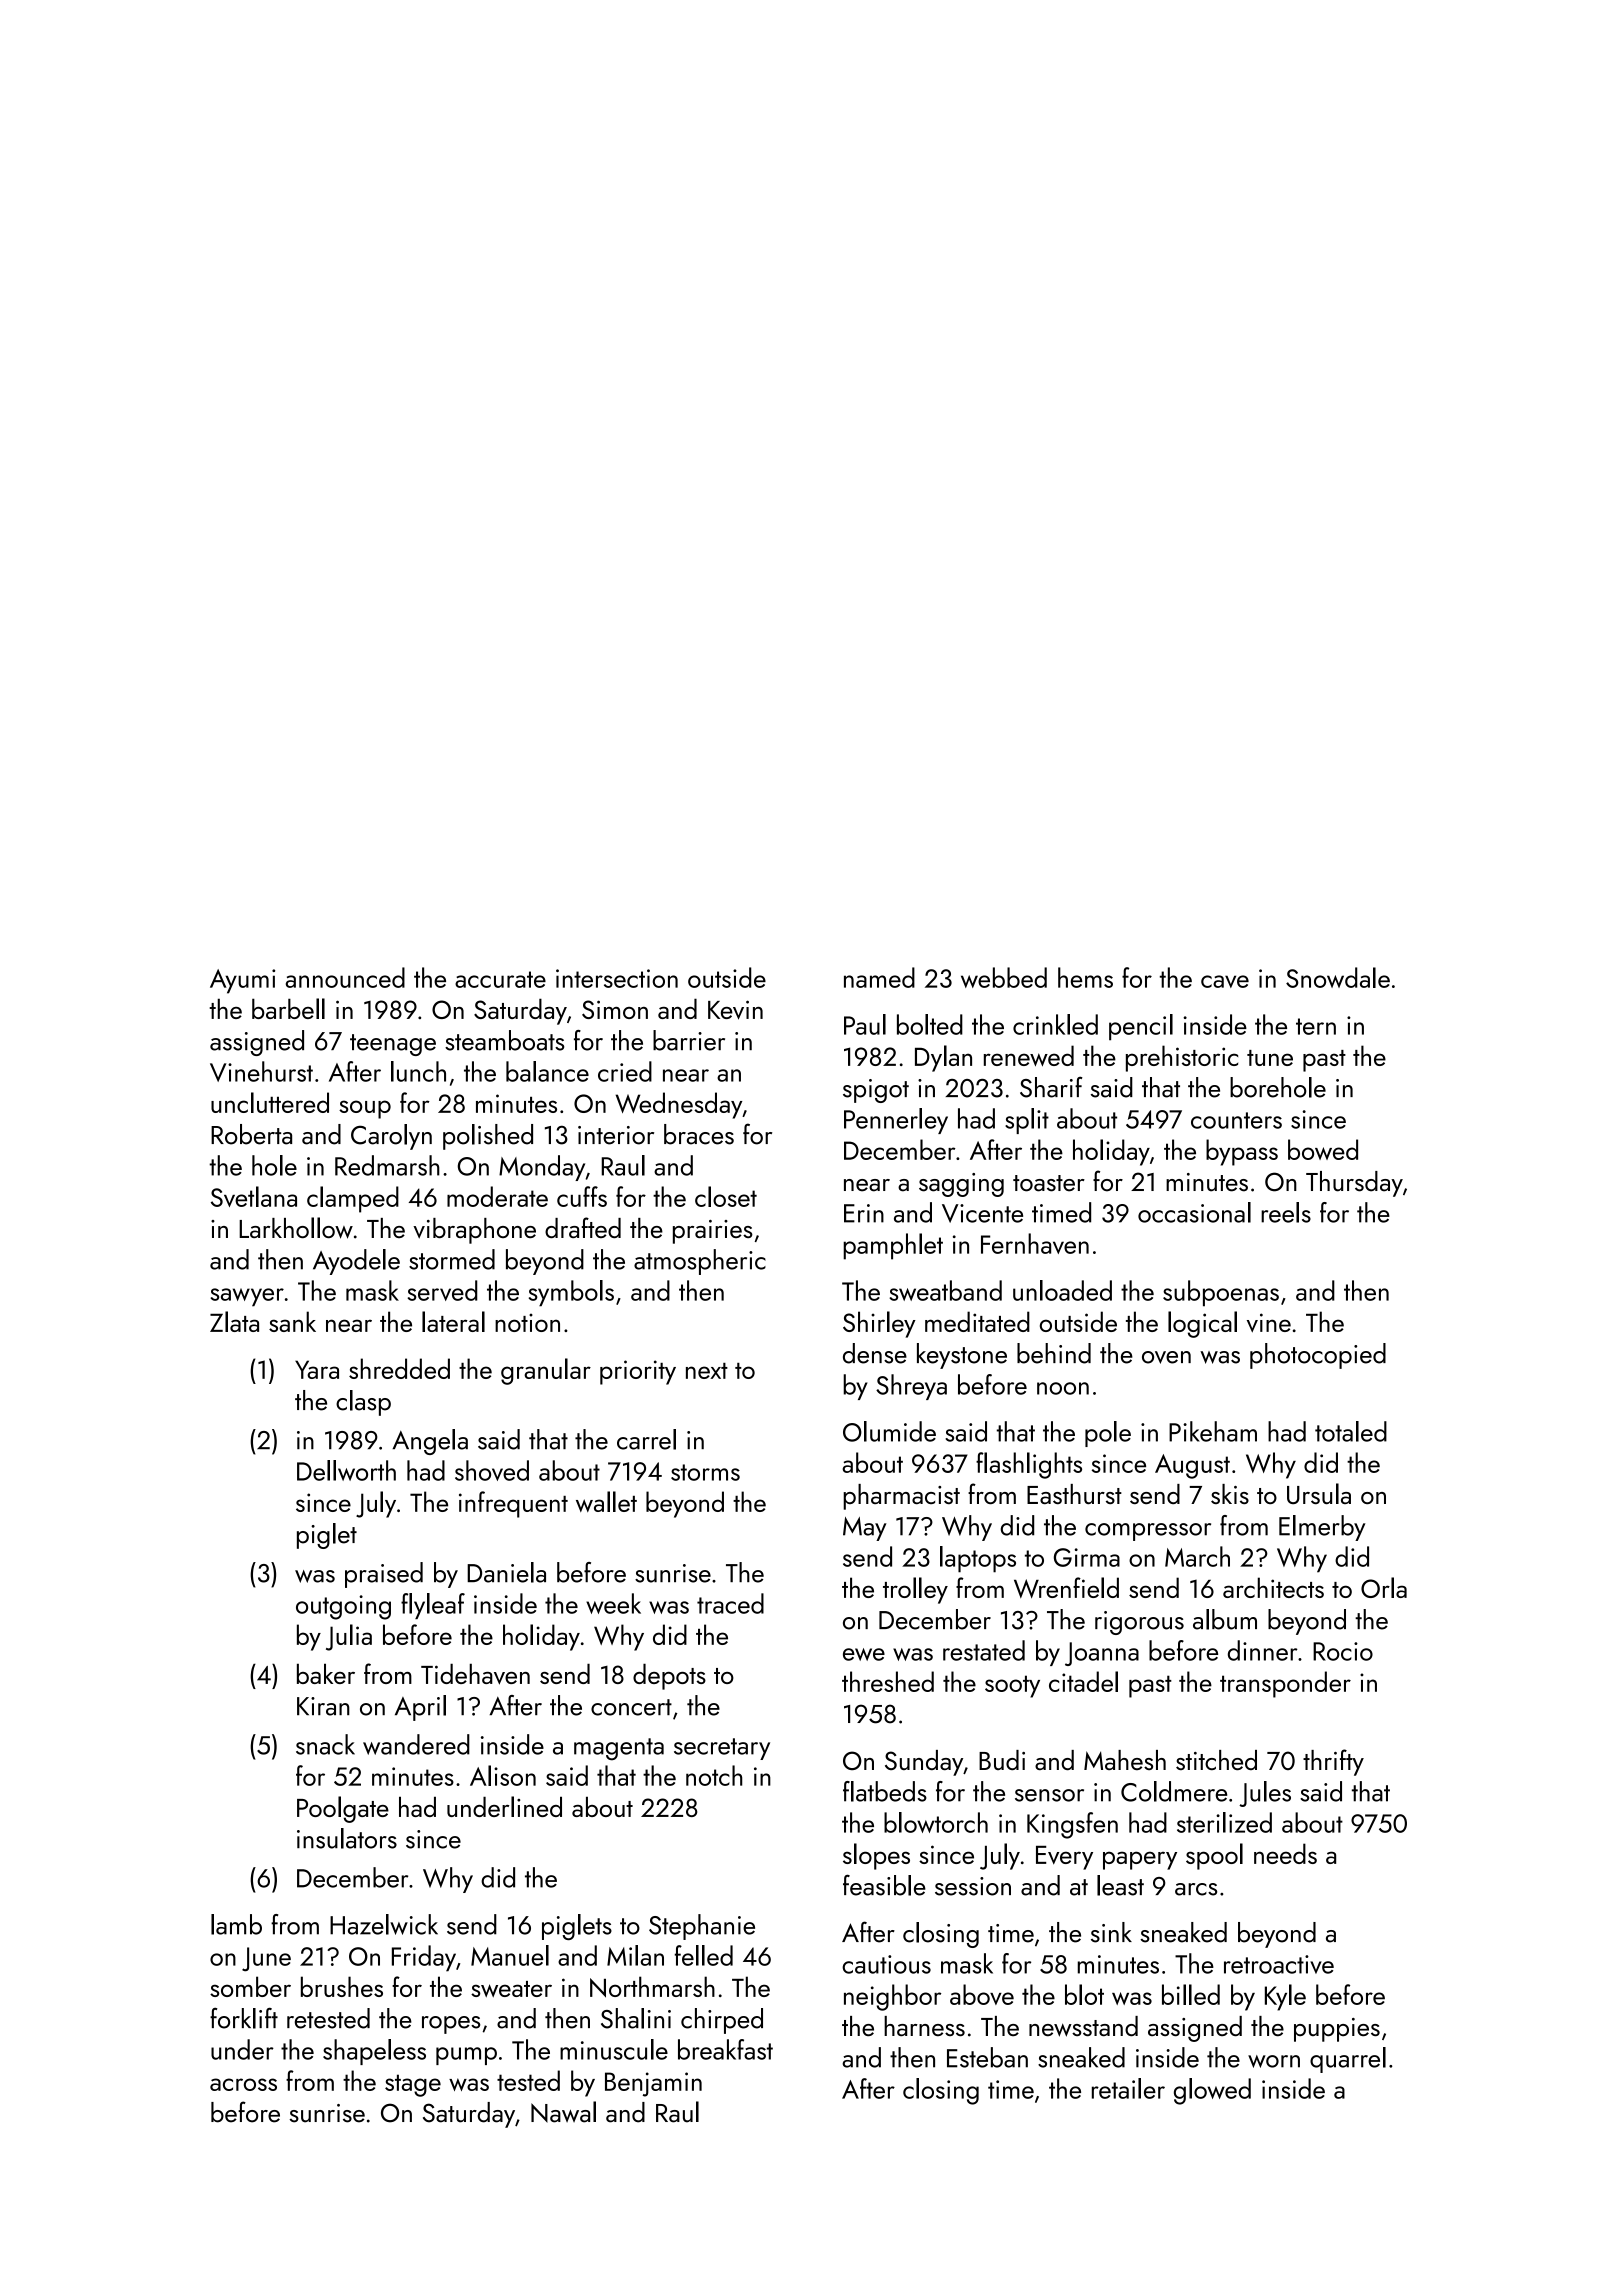 This document has height=2292, width=1620. What do you see at coordinates (614, 2049) in the document?
I see `minuscule` at bounding box center [614, 2049].
